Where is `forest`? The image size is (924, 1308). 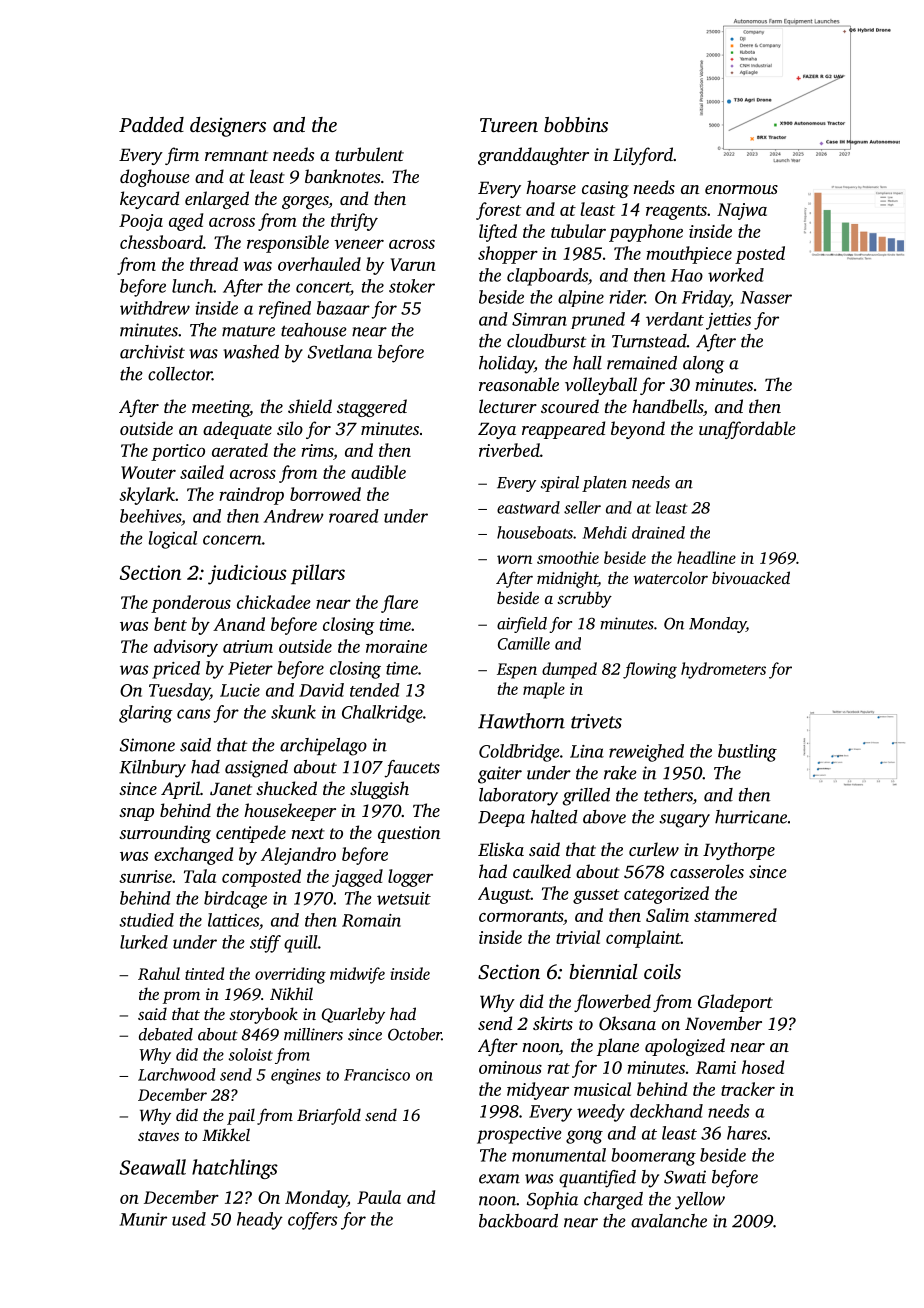
forest is located at coordinates (499, 211).
